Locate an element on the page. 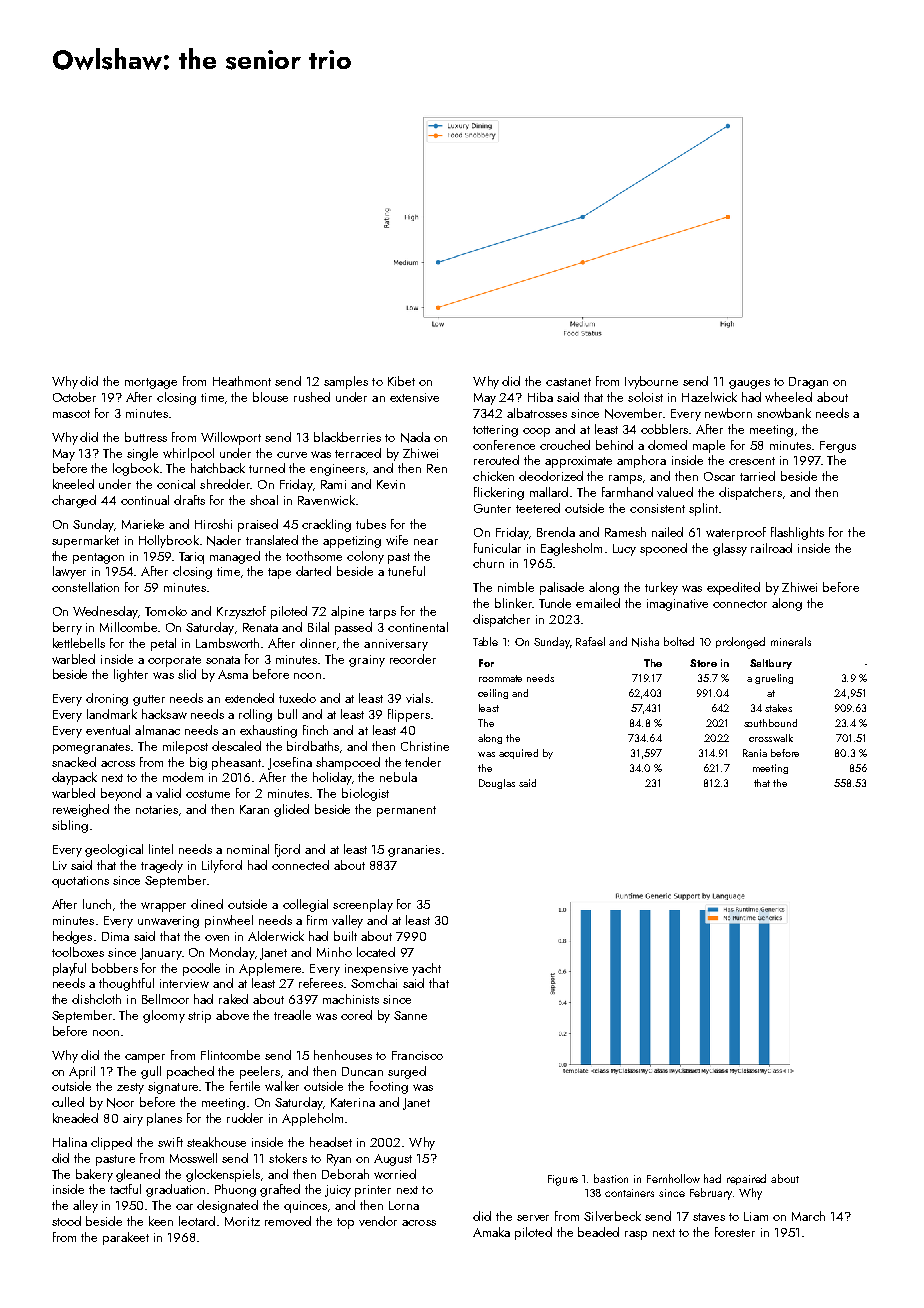 The image size is (924, 1308). costume is located at coordinates (208, 794).
